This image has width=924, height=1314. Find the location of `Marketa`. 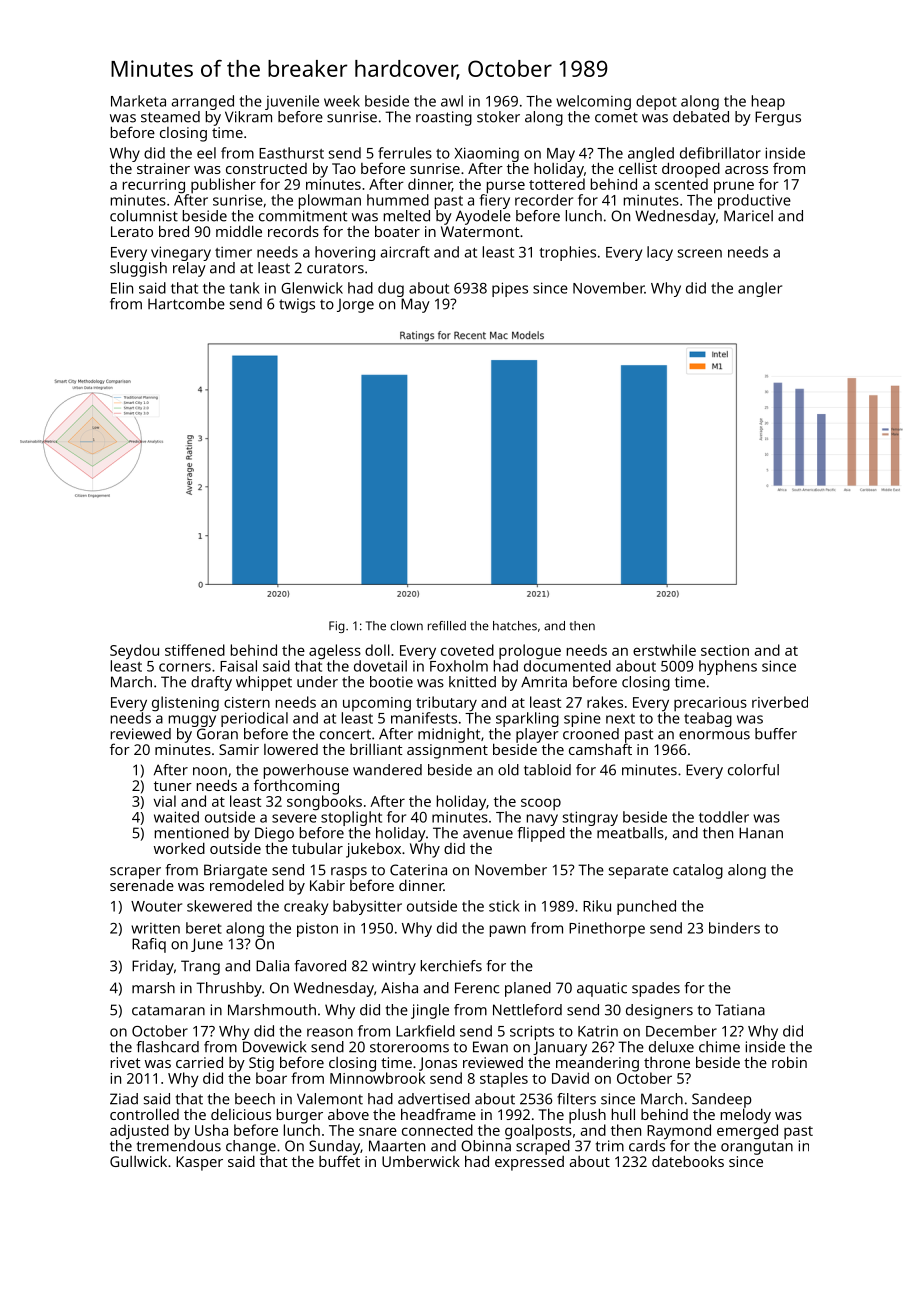

Marketa is located at coordinates (138, 101).
